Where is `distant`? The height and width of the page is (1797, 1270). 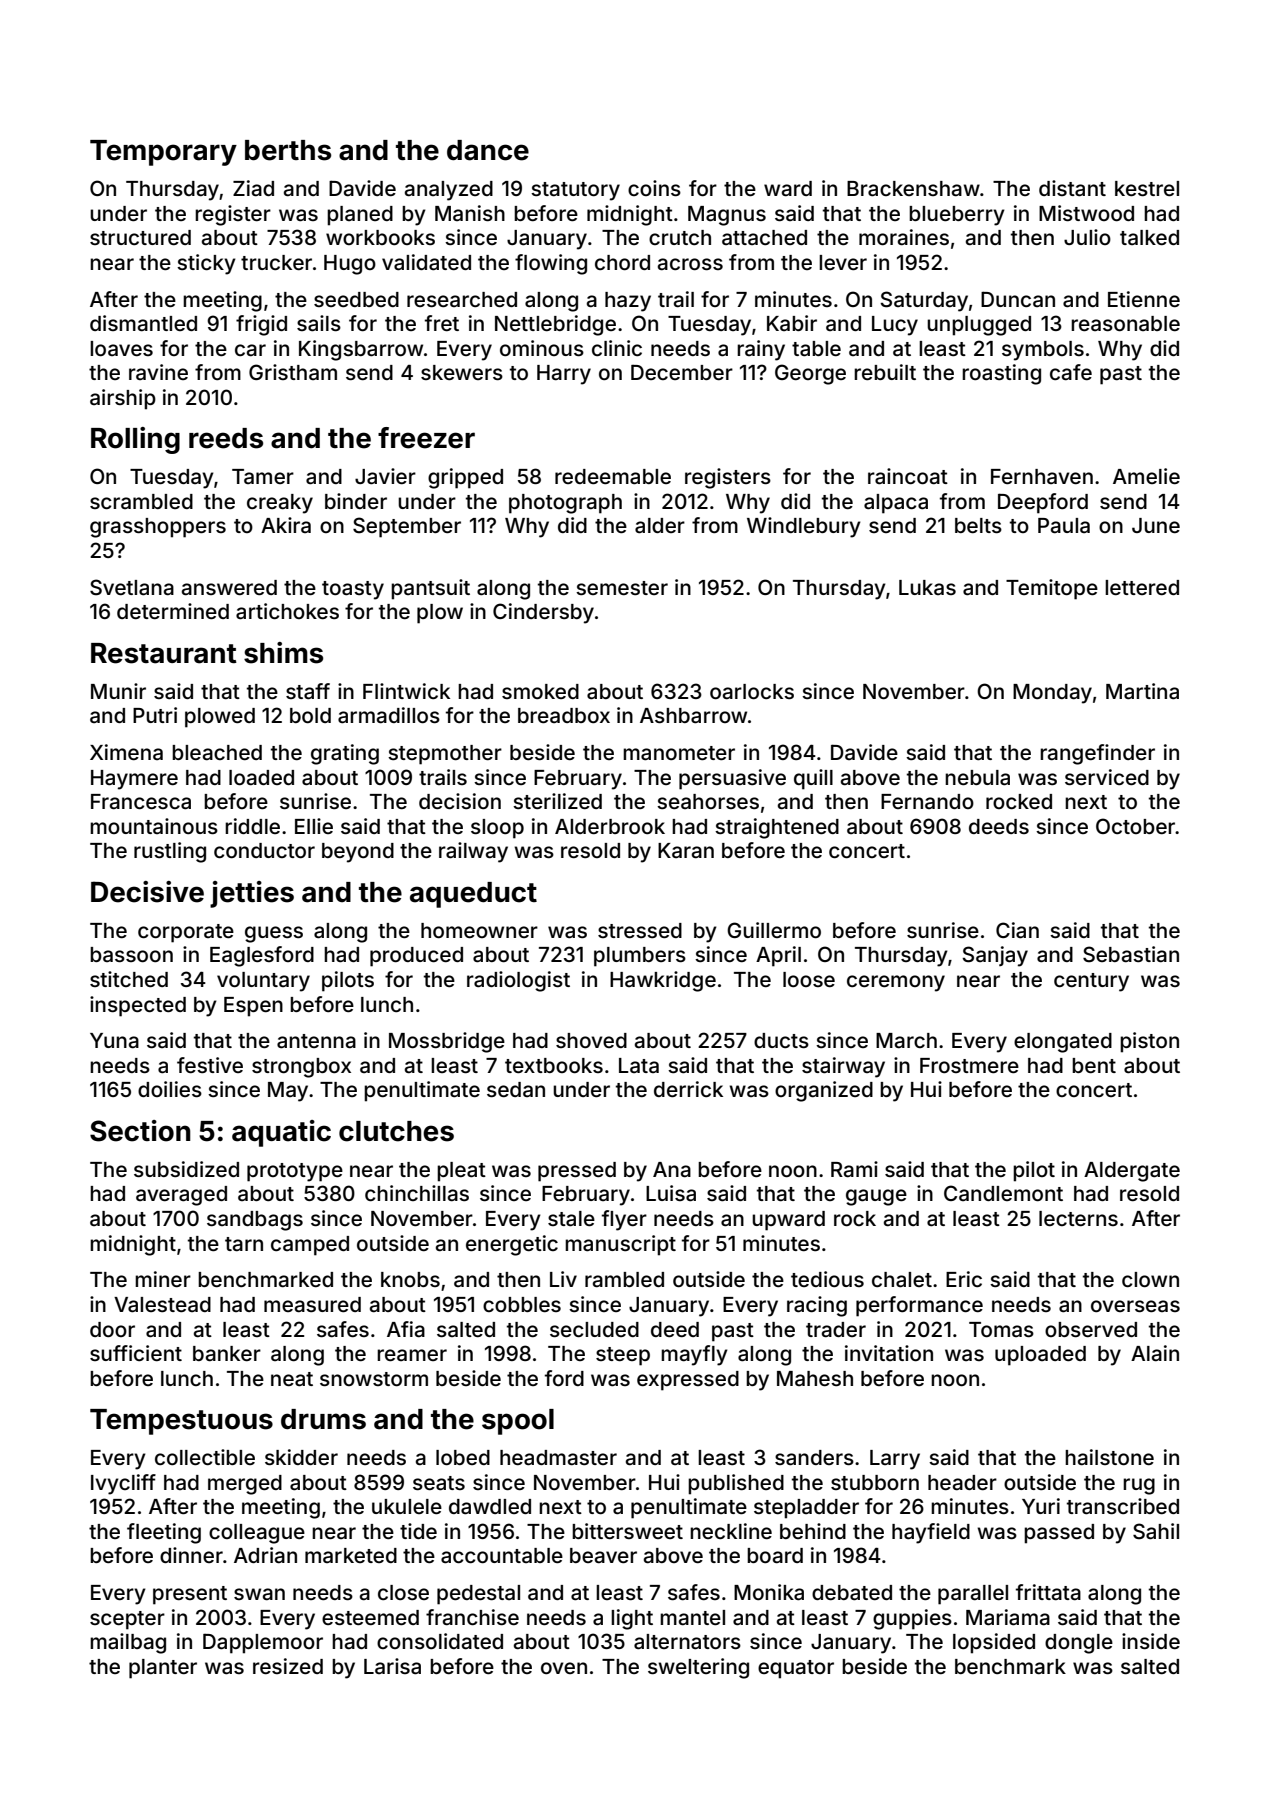 distant is located at coordinates (1072, 188).
